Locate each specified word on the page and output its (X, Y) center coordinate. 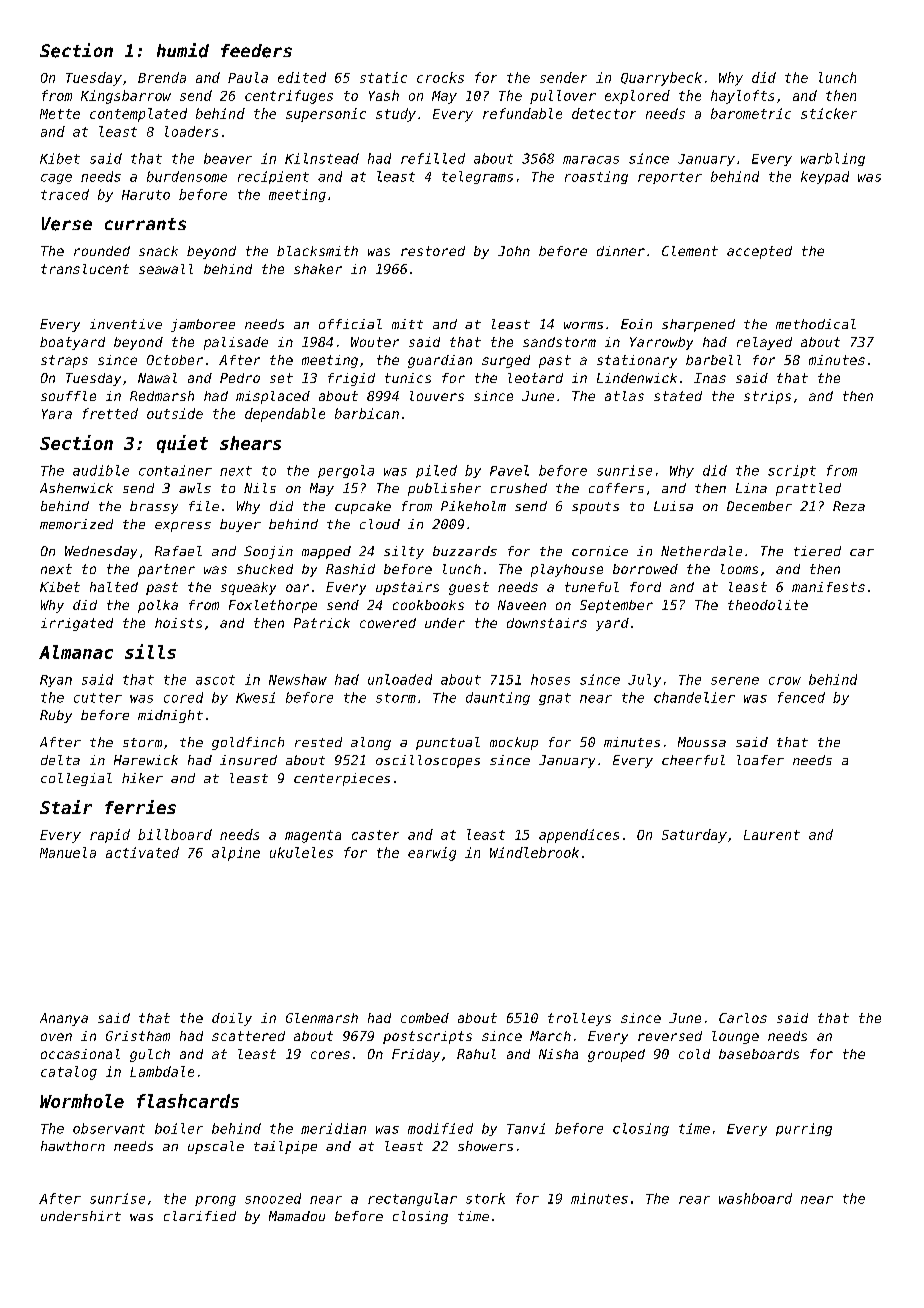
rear (694, 1200)
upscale (216, 1147)
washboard (755, 1198)
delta (60, 760)
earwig (432, 854)
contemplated (138, 115)
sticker (829, 113)
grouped (616, 1055)
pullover (563, 97)
